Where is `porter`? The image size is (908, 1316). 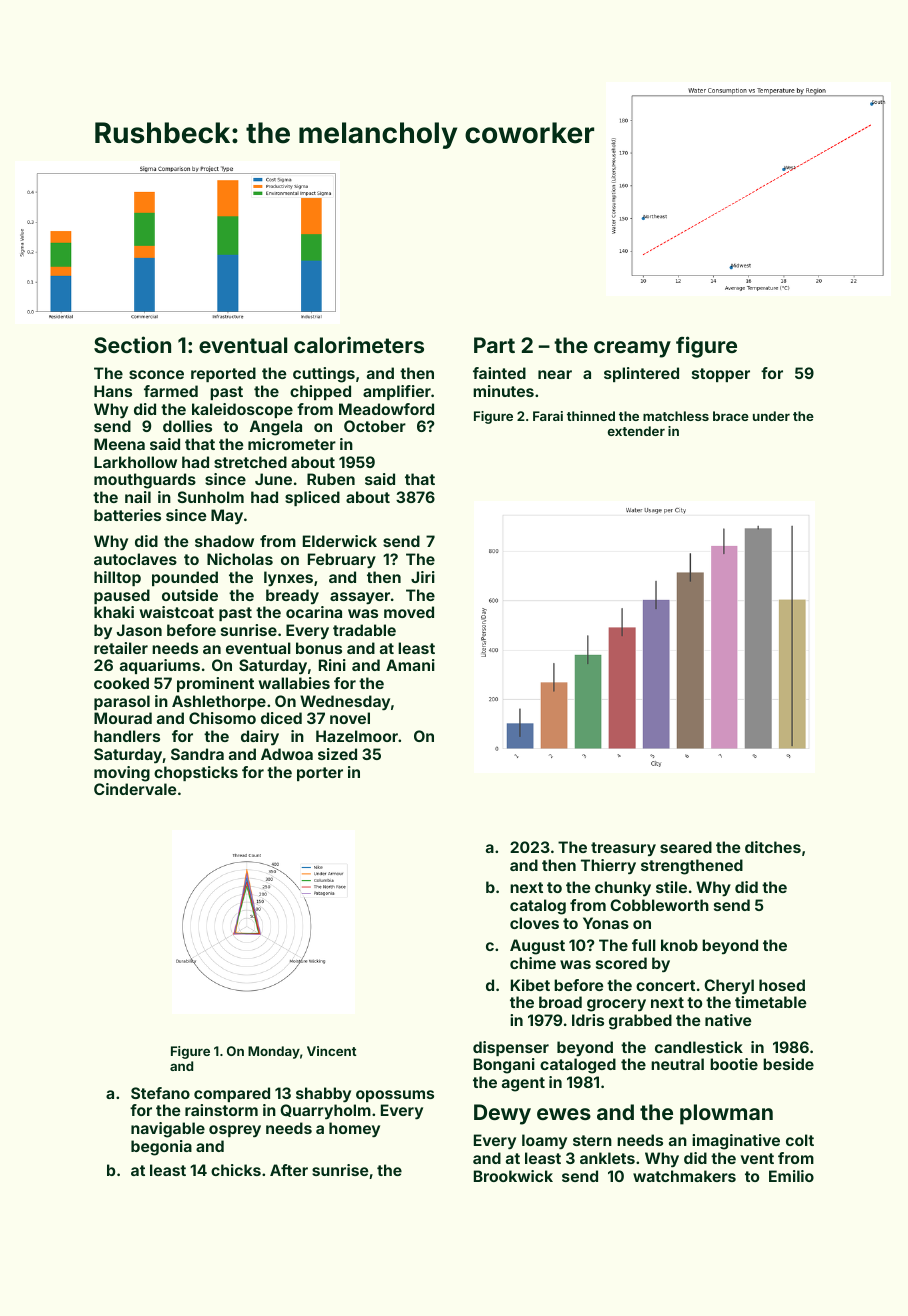 porter is located at coordinates (320, 774).
